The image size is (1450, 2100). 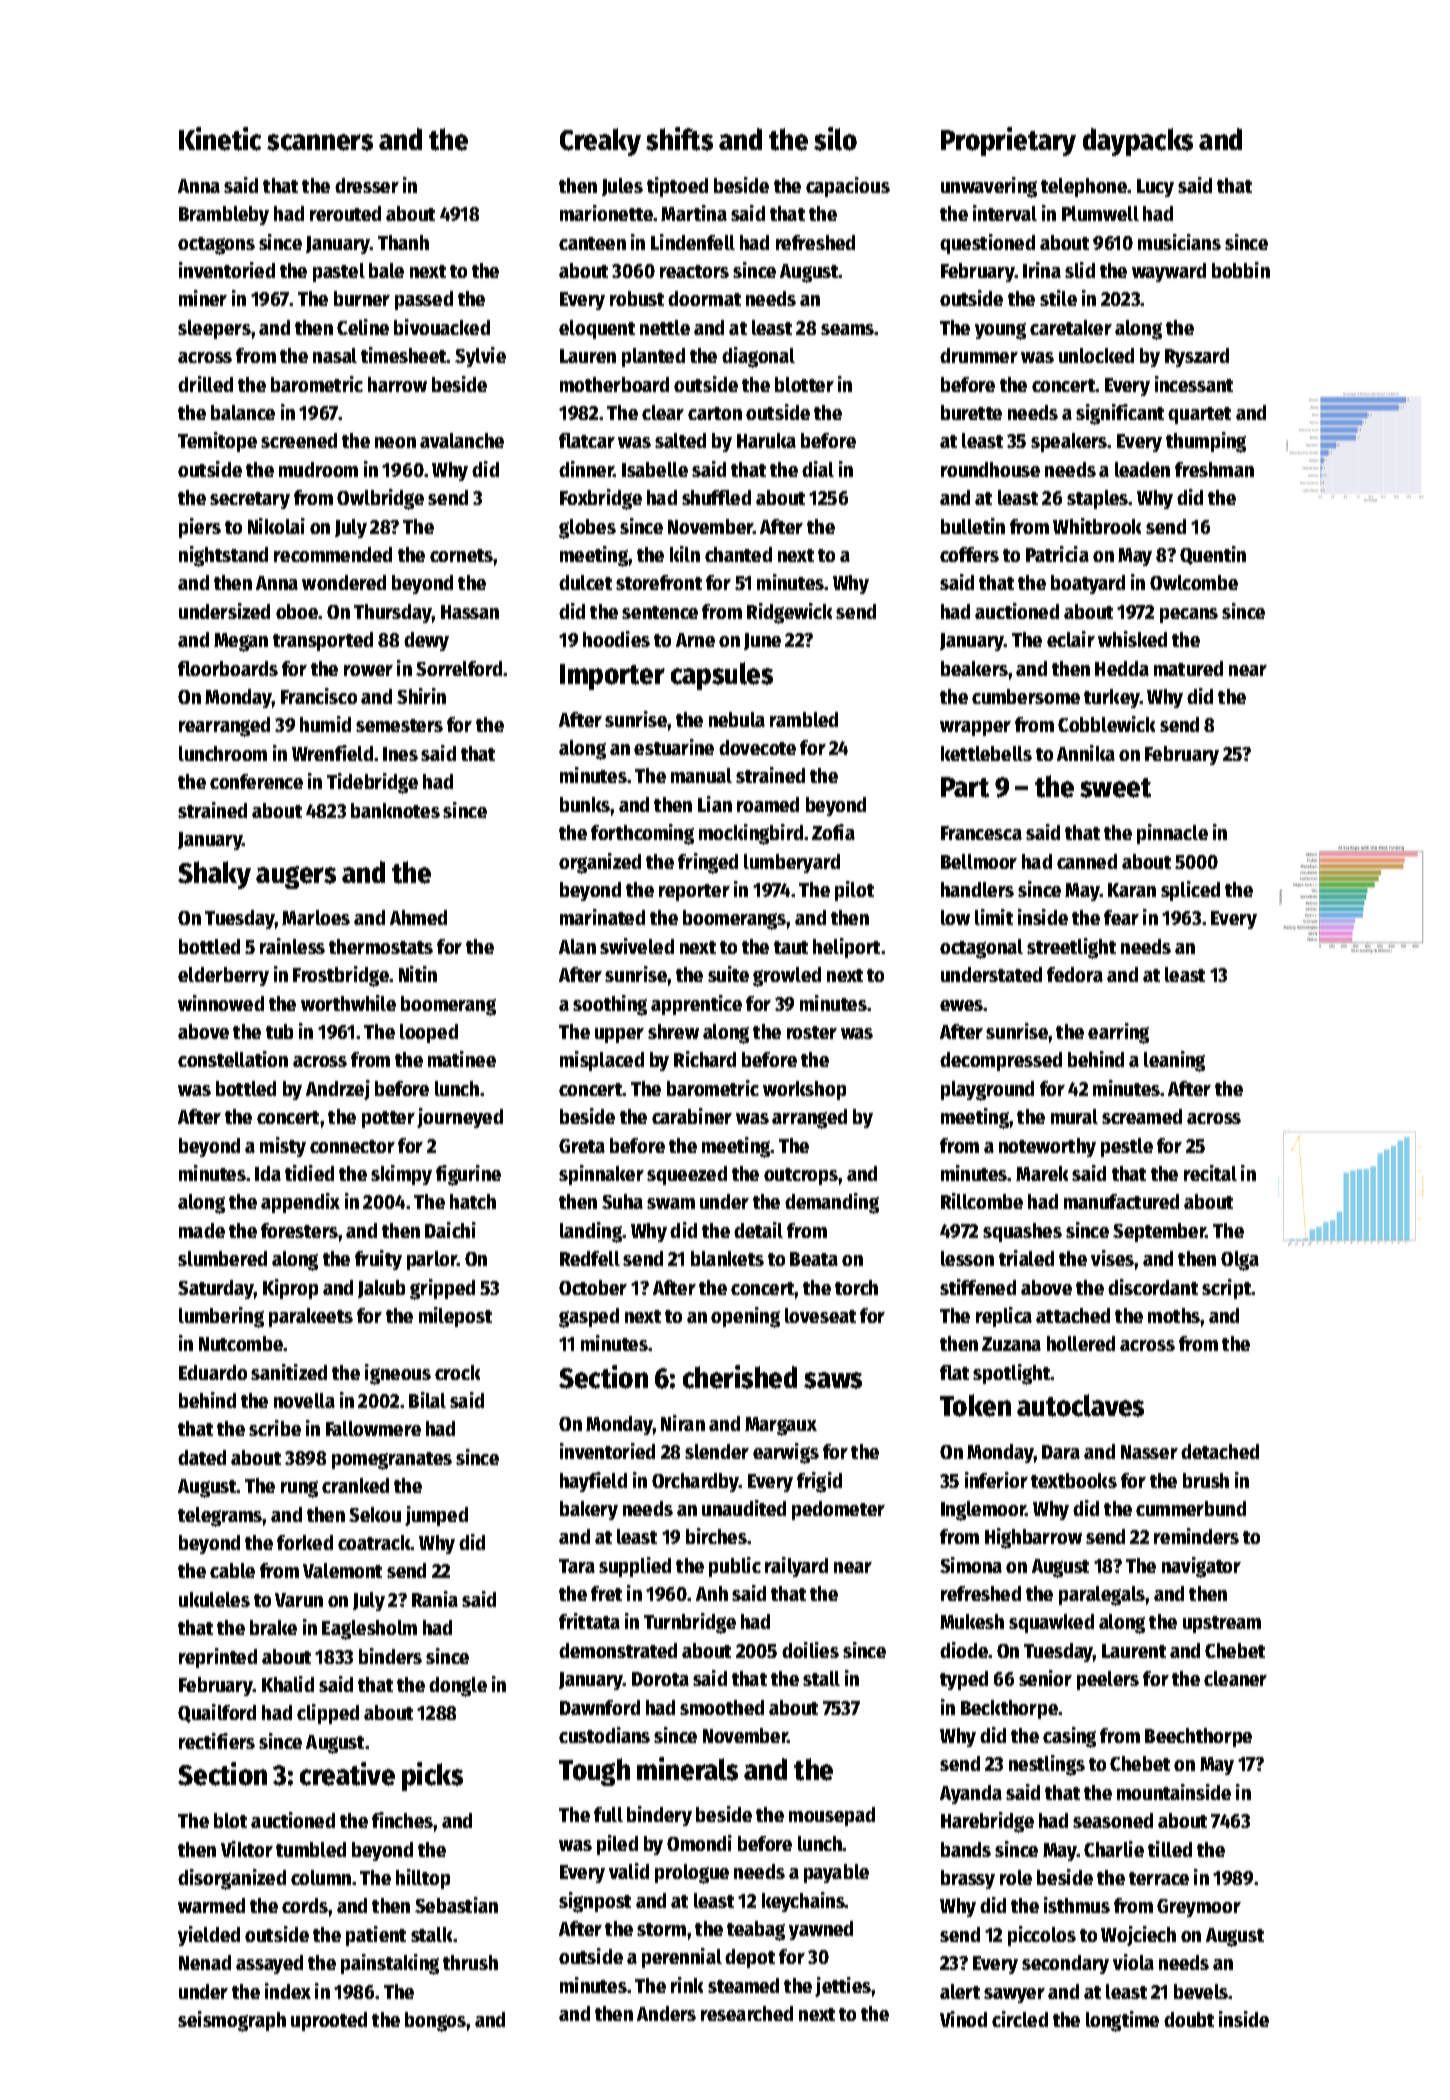 I want to click on seasoned, so click(x=1113, y=1820).
